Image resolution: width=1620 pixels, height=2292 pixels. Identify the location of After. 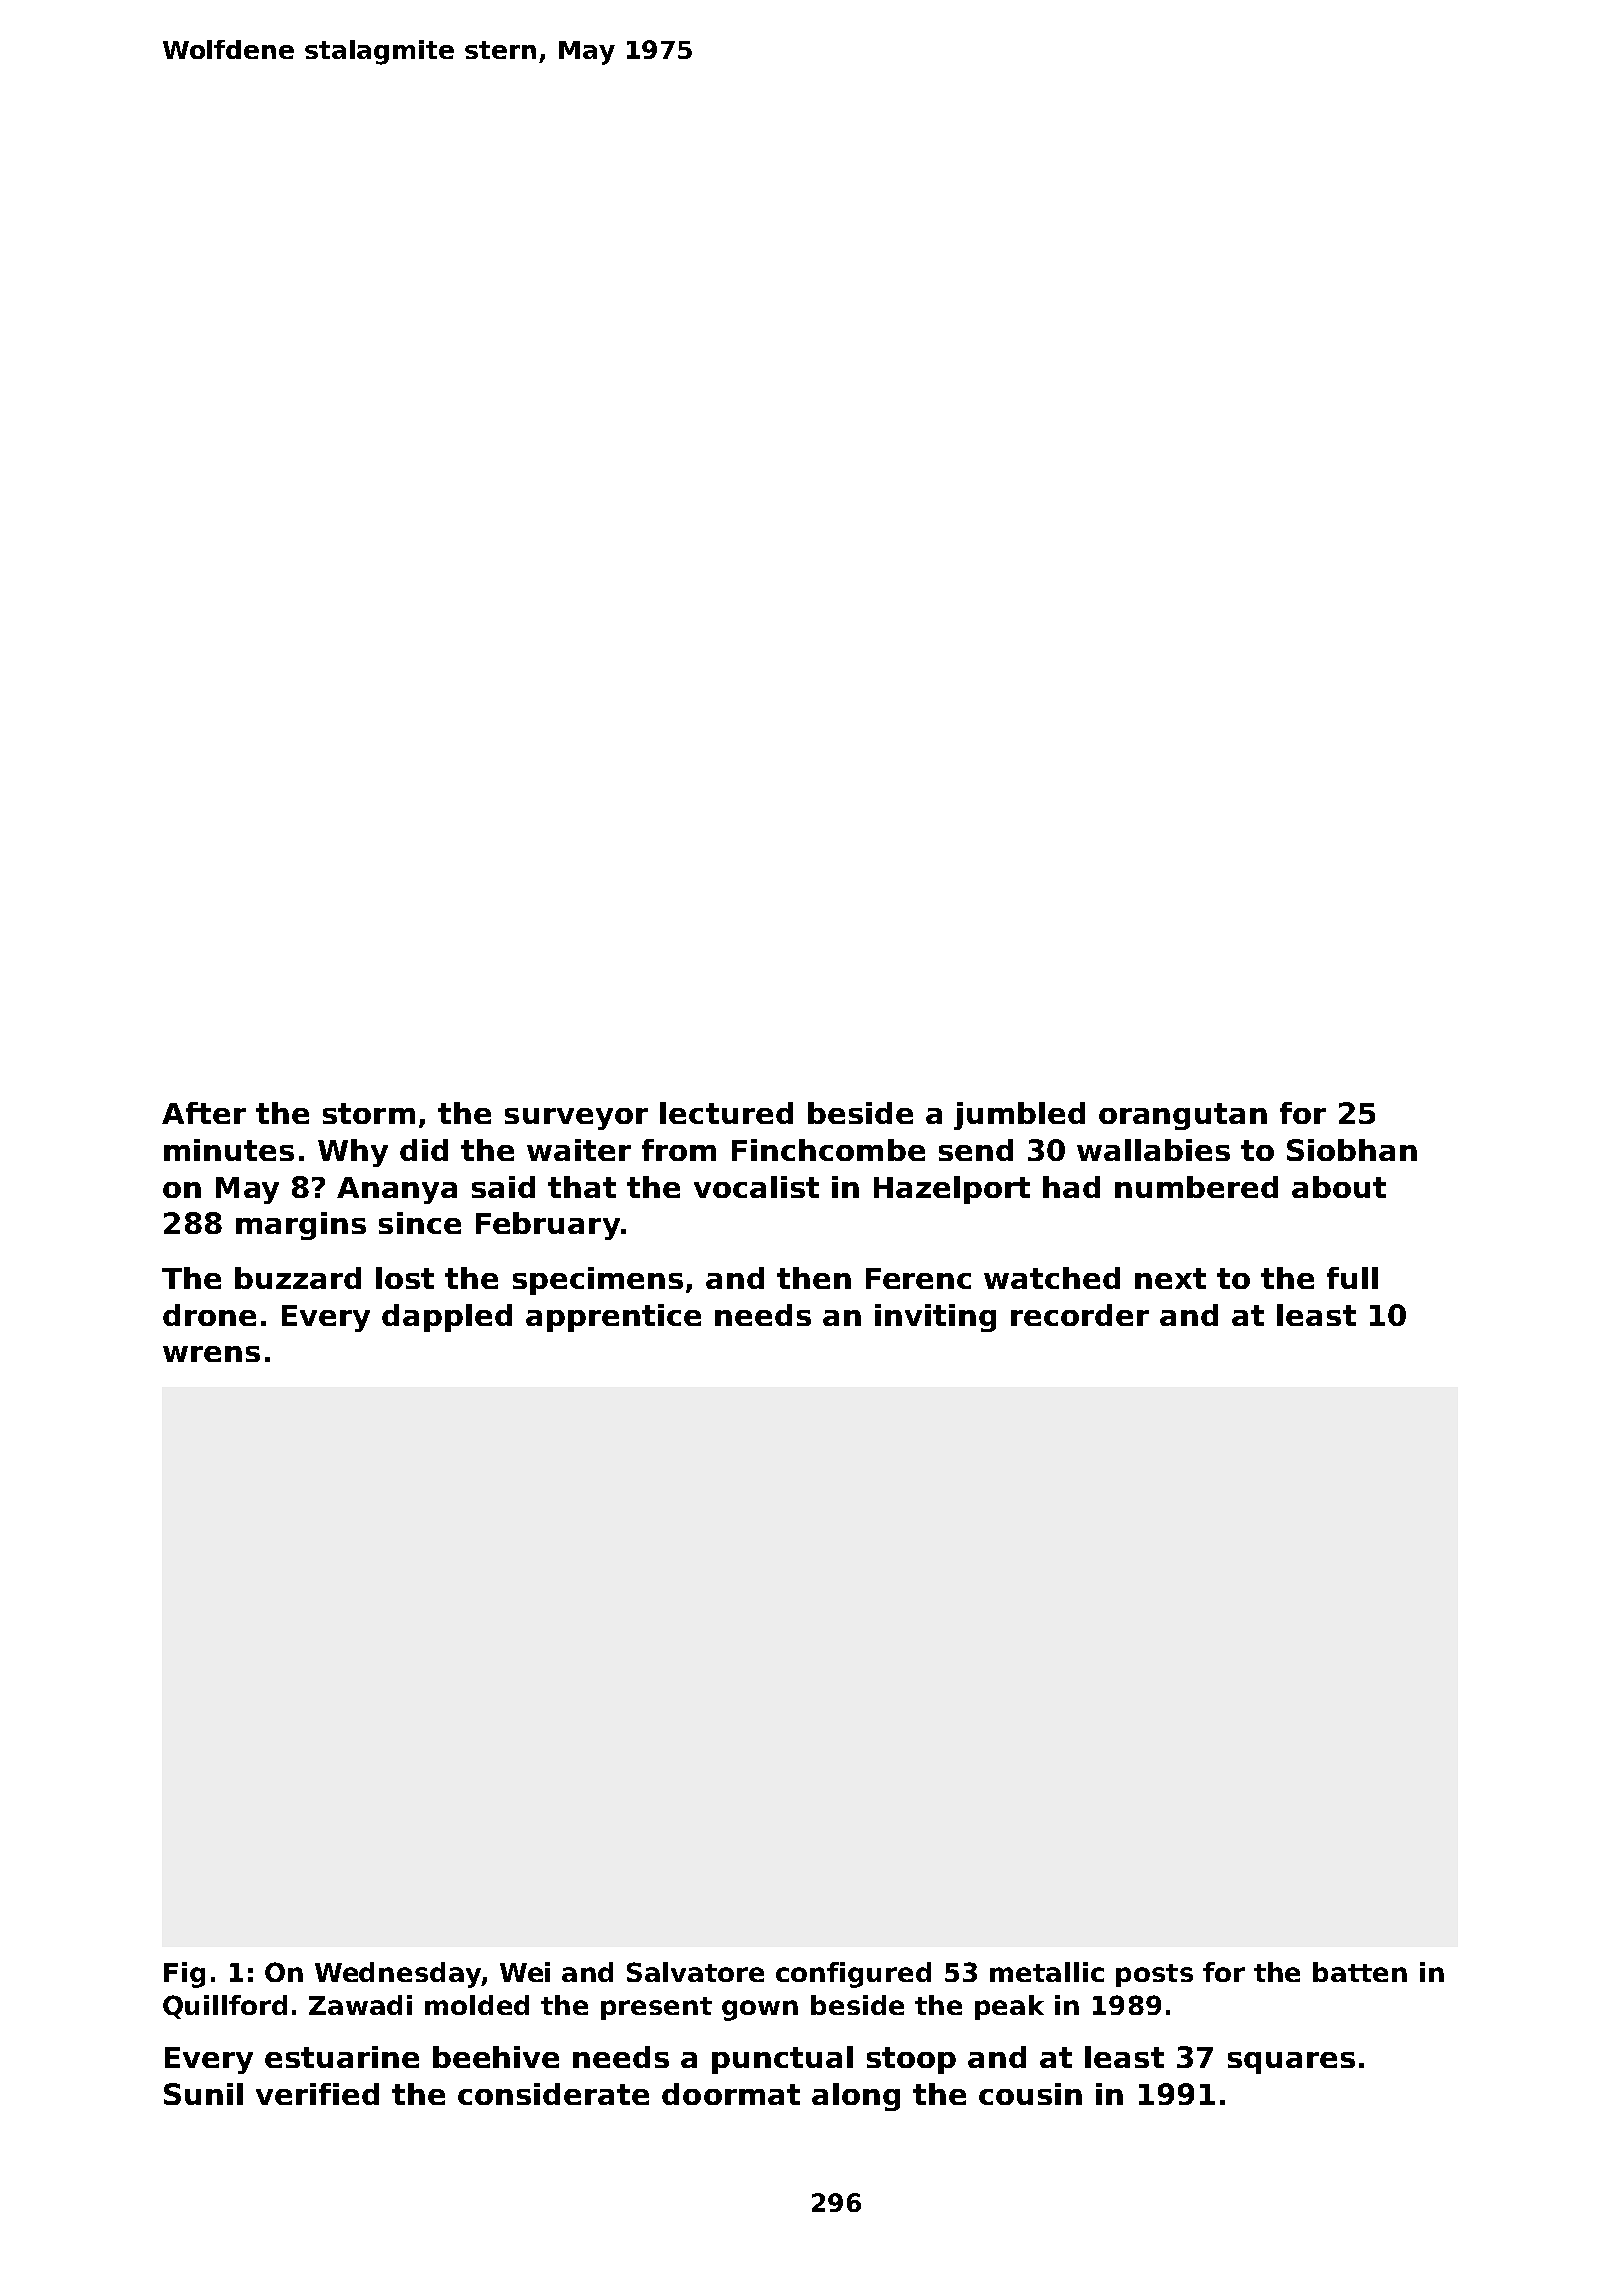
(204, 1113).
